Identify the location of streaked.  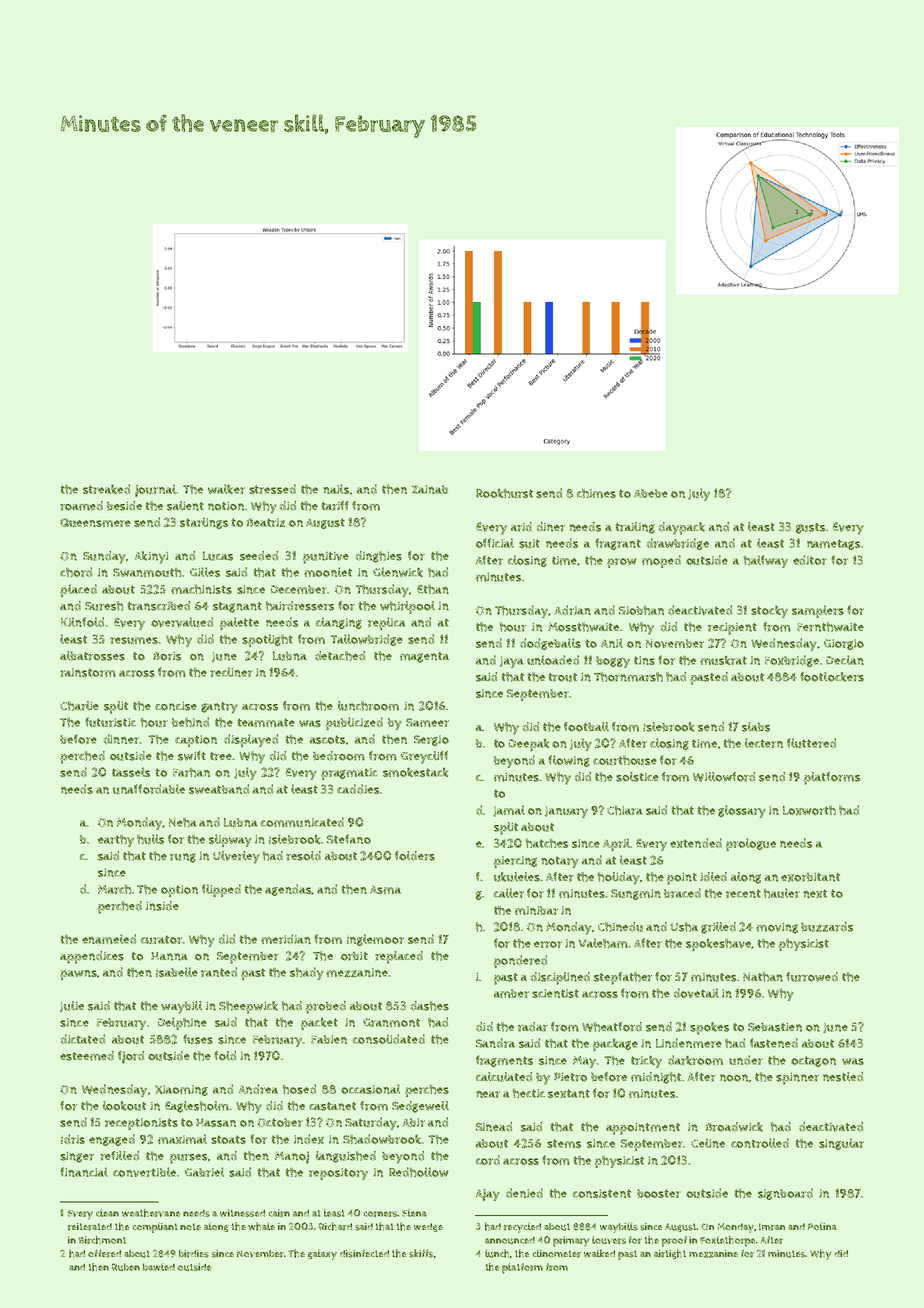
(106, 489).
